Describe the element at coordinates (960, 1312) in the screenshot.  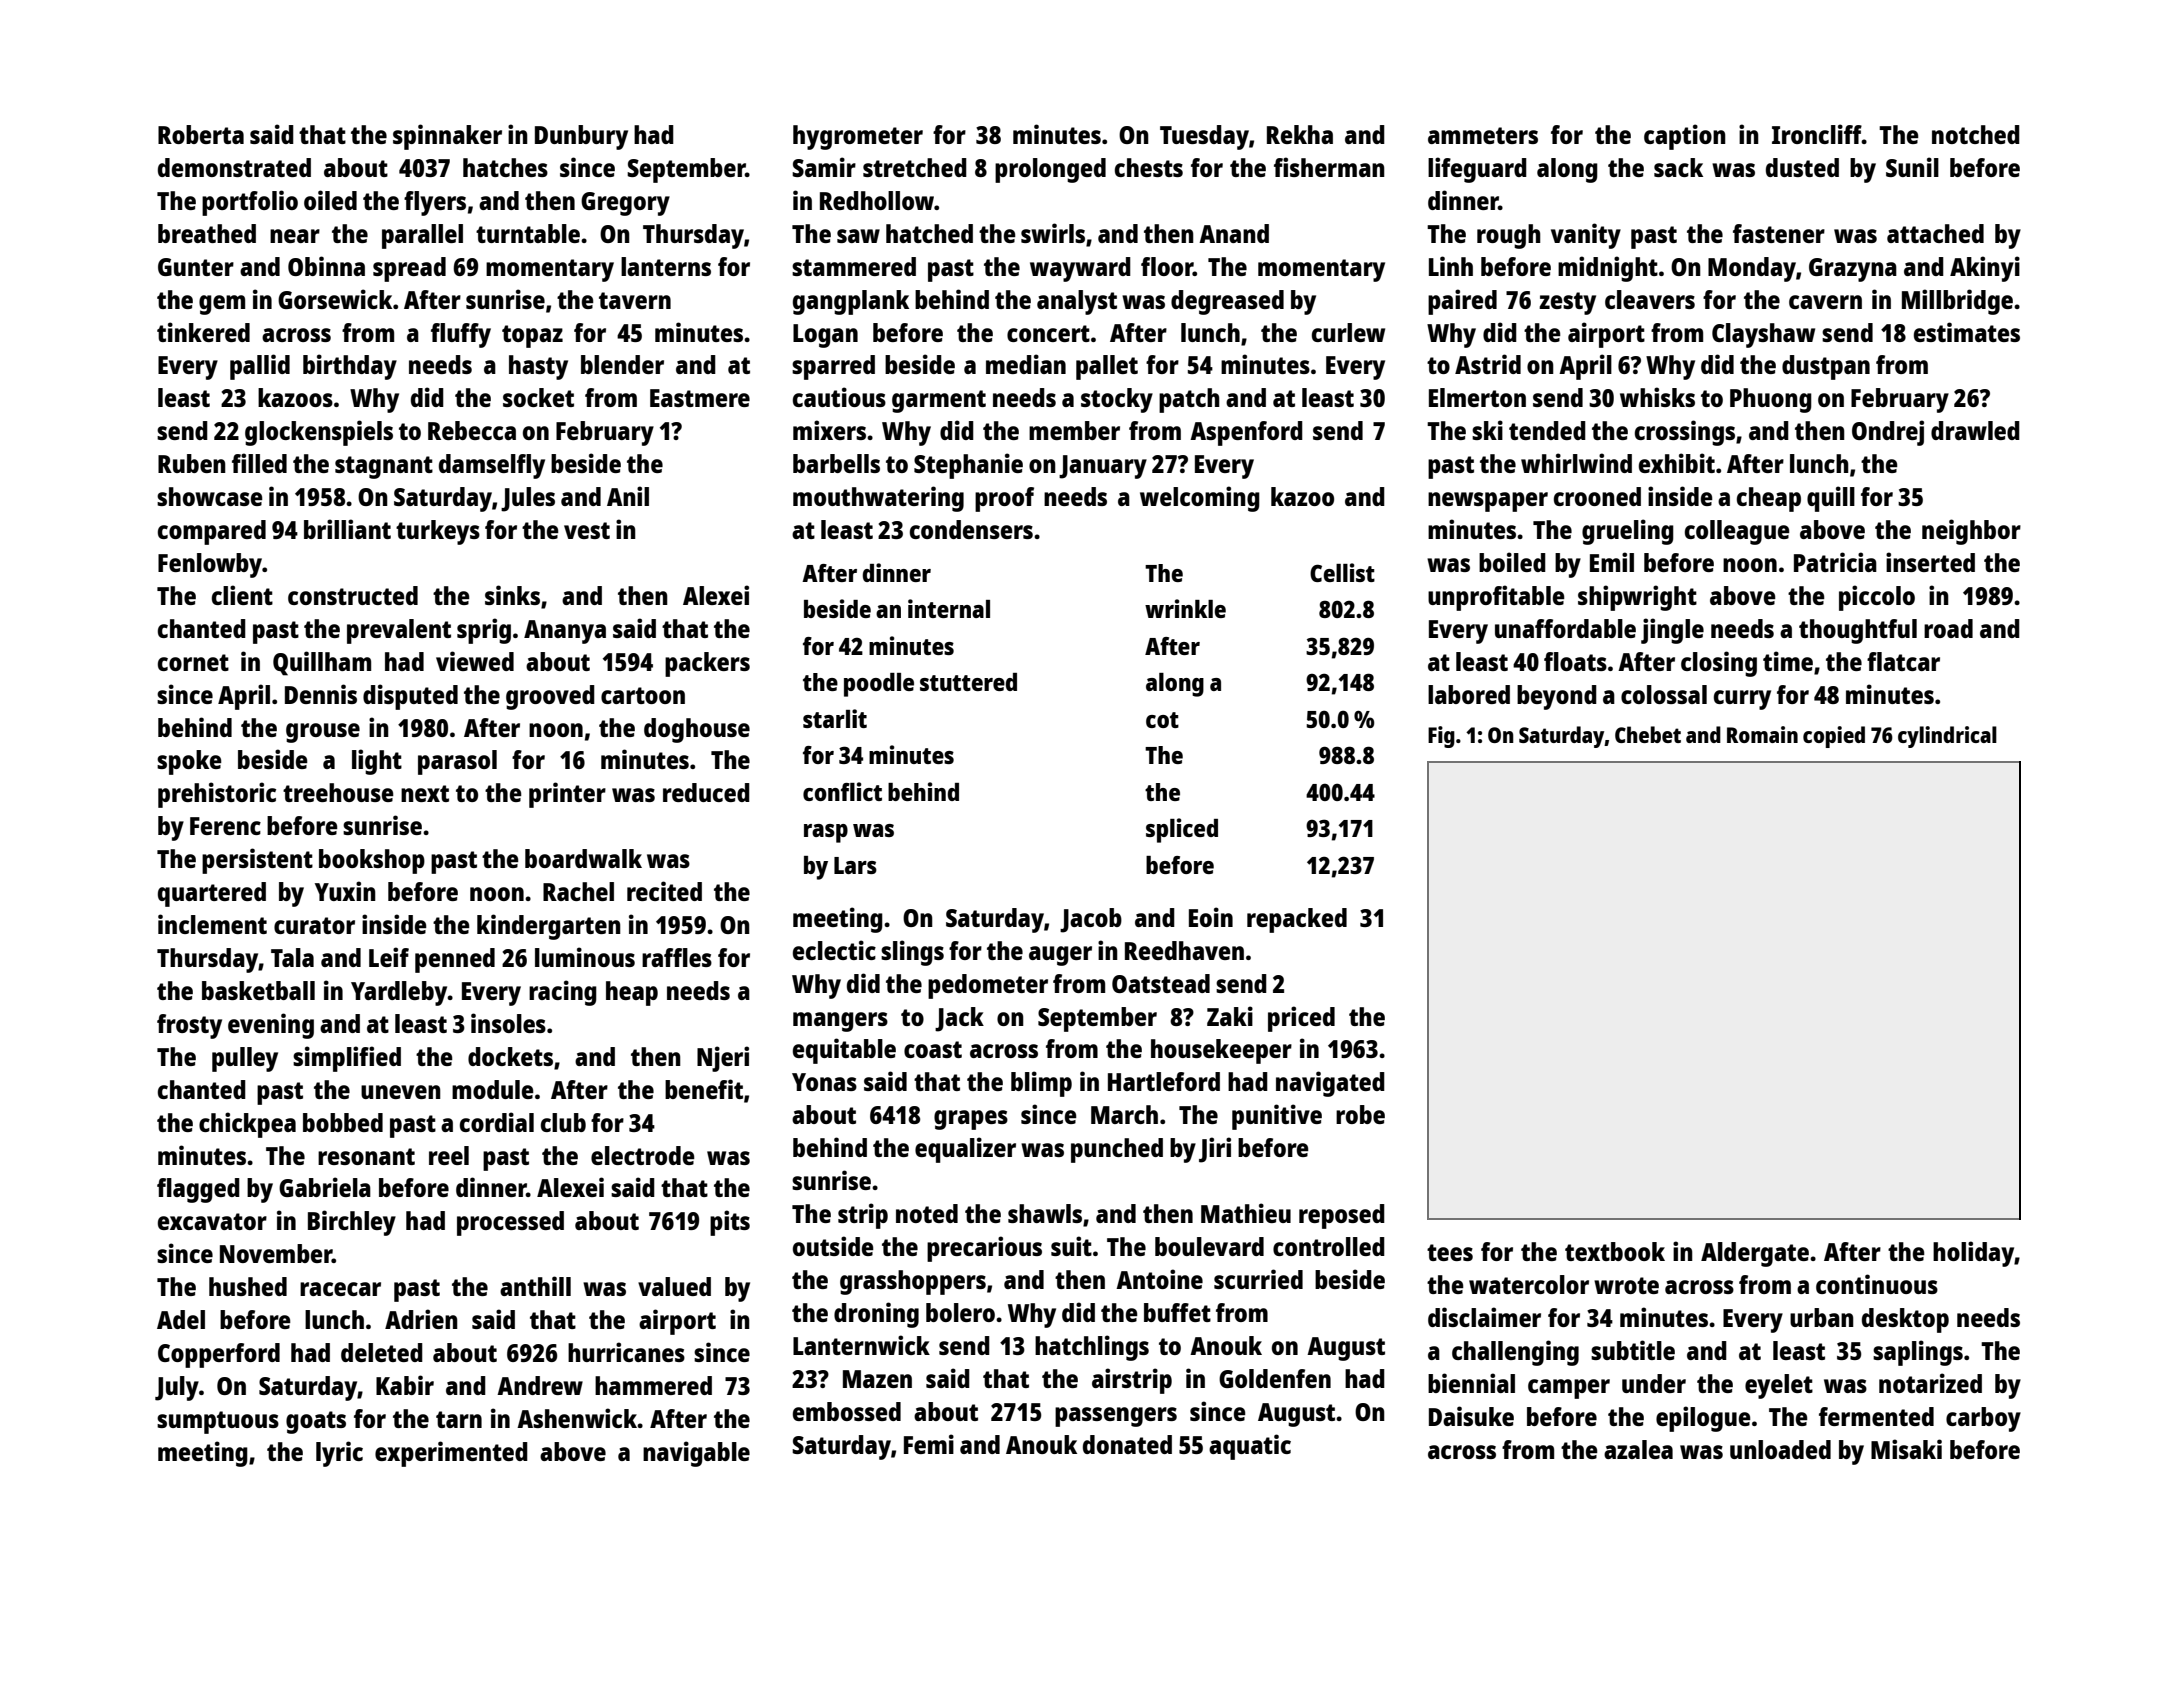
I see `bolero` at that location.
